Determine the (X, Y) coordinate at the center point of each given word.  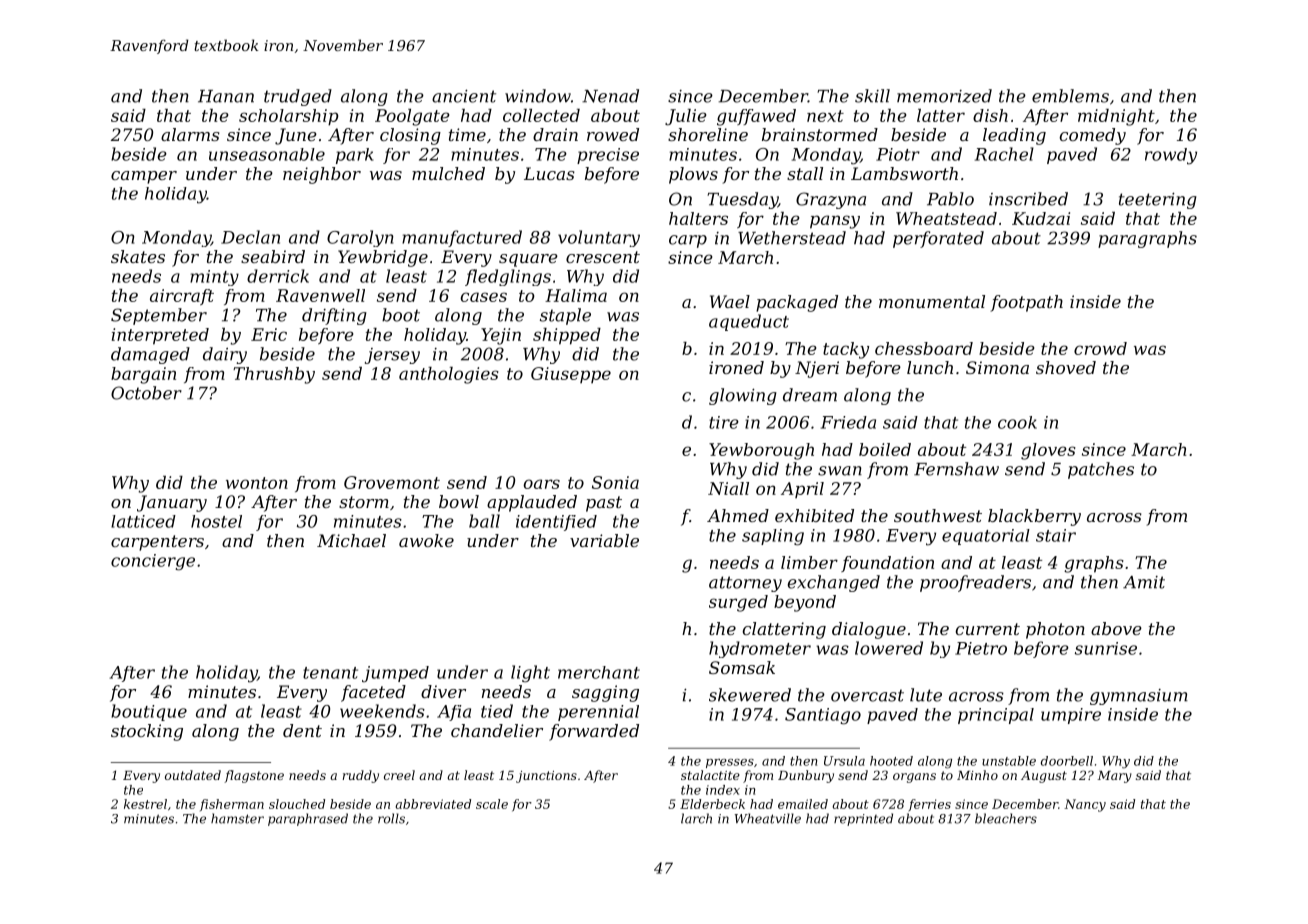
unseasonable (267, 154)
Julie (686, 117)
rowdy (1171, 156)
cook (1017, 422)
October (146, 393)
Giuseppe (571, 375)
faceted (373, 693)
